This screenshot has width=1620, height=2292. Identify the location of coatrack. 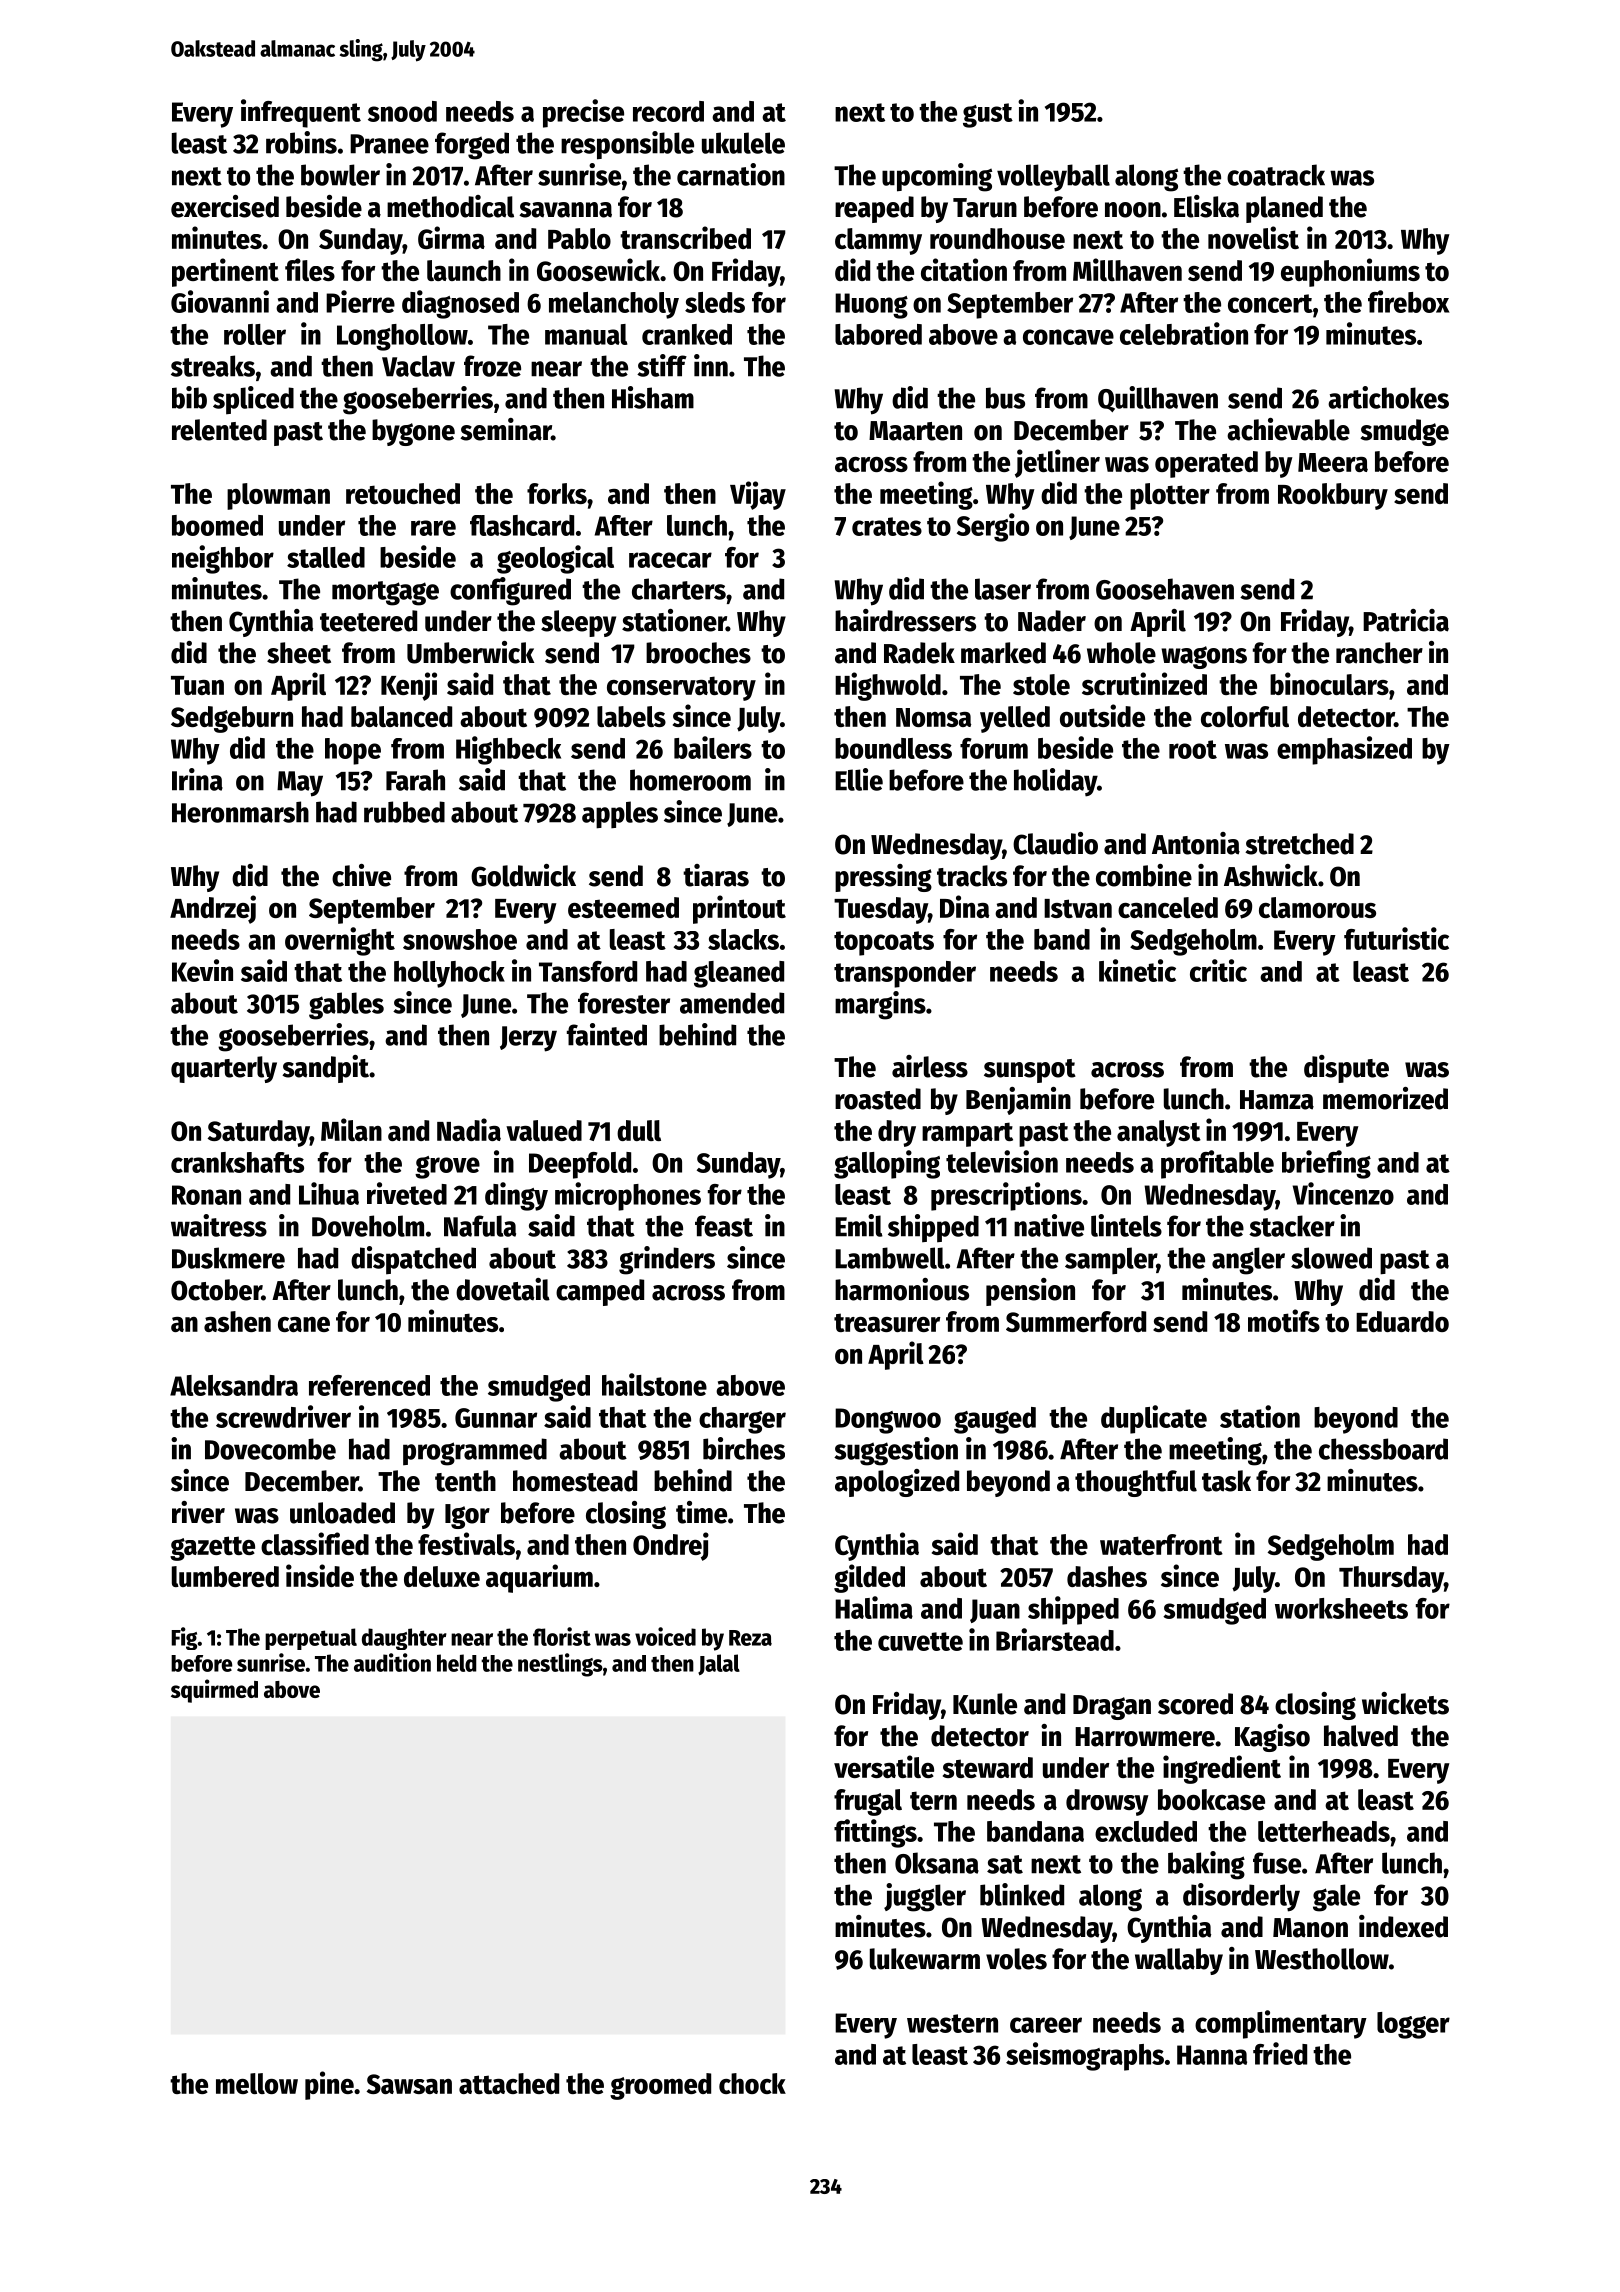
(1276, 175).
